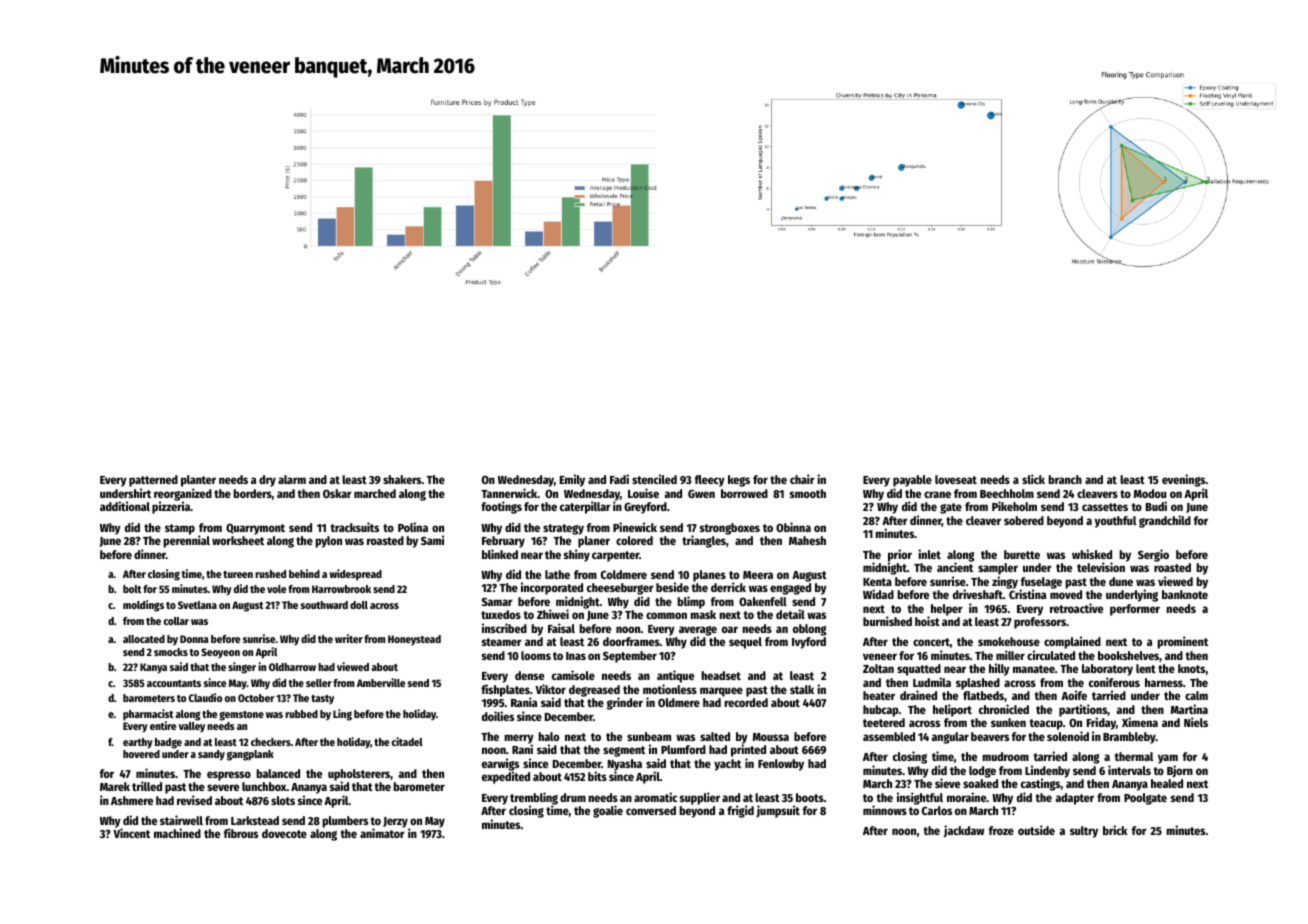 This page has height=924, width=1308. Describe the element at coordinates (1084, 832) in the page. I see `sultry` at that location.
